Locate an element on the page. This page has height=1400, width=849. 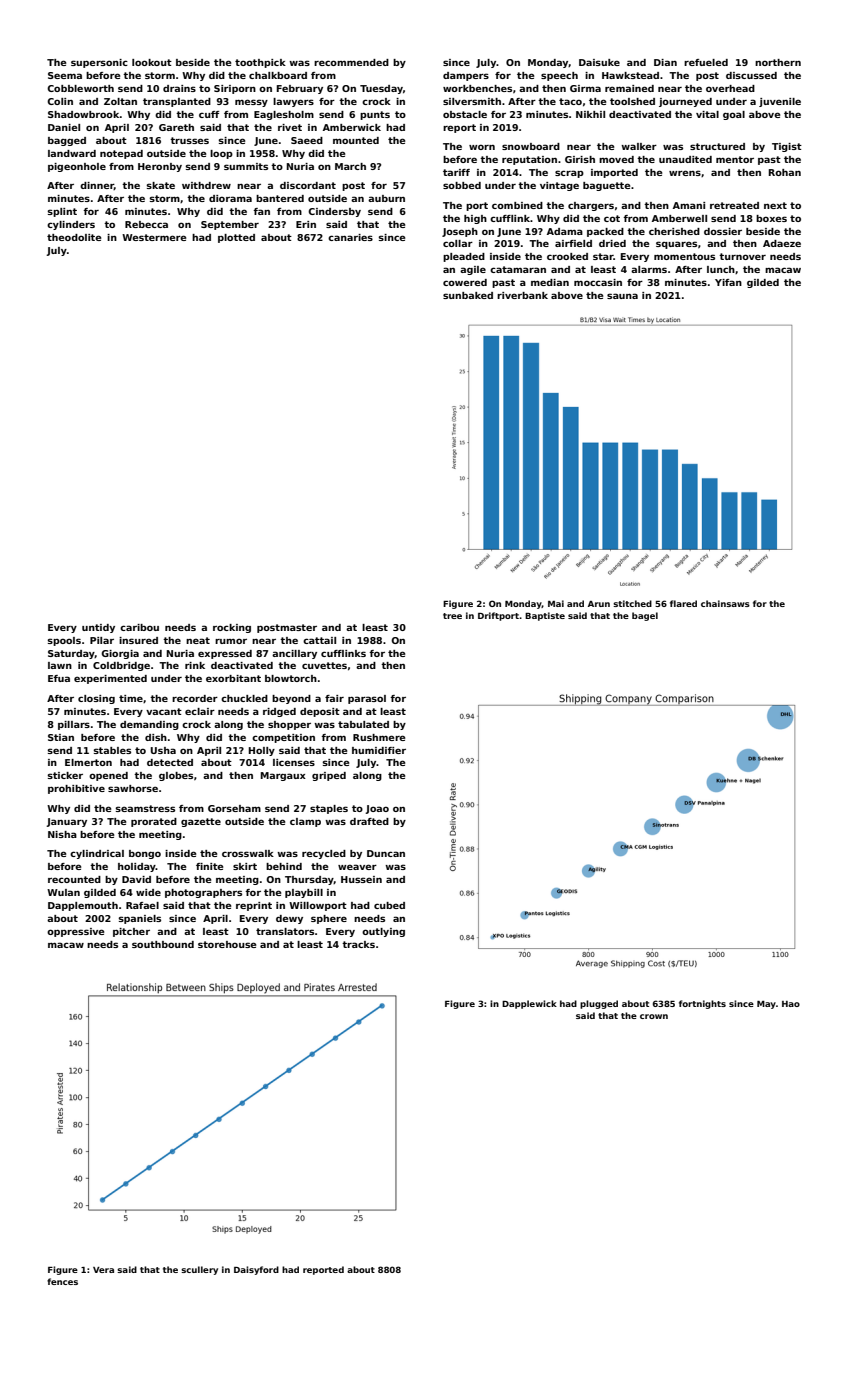
Arun is located at coordinates (599, 604).
